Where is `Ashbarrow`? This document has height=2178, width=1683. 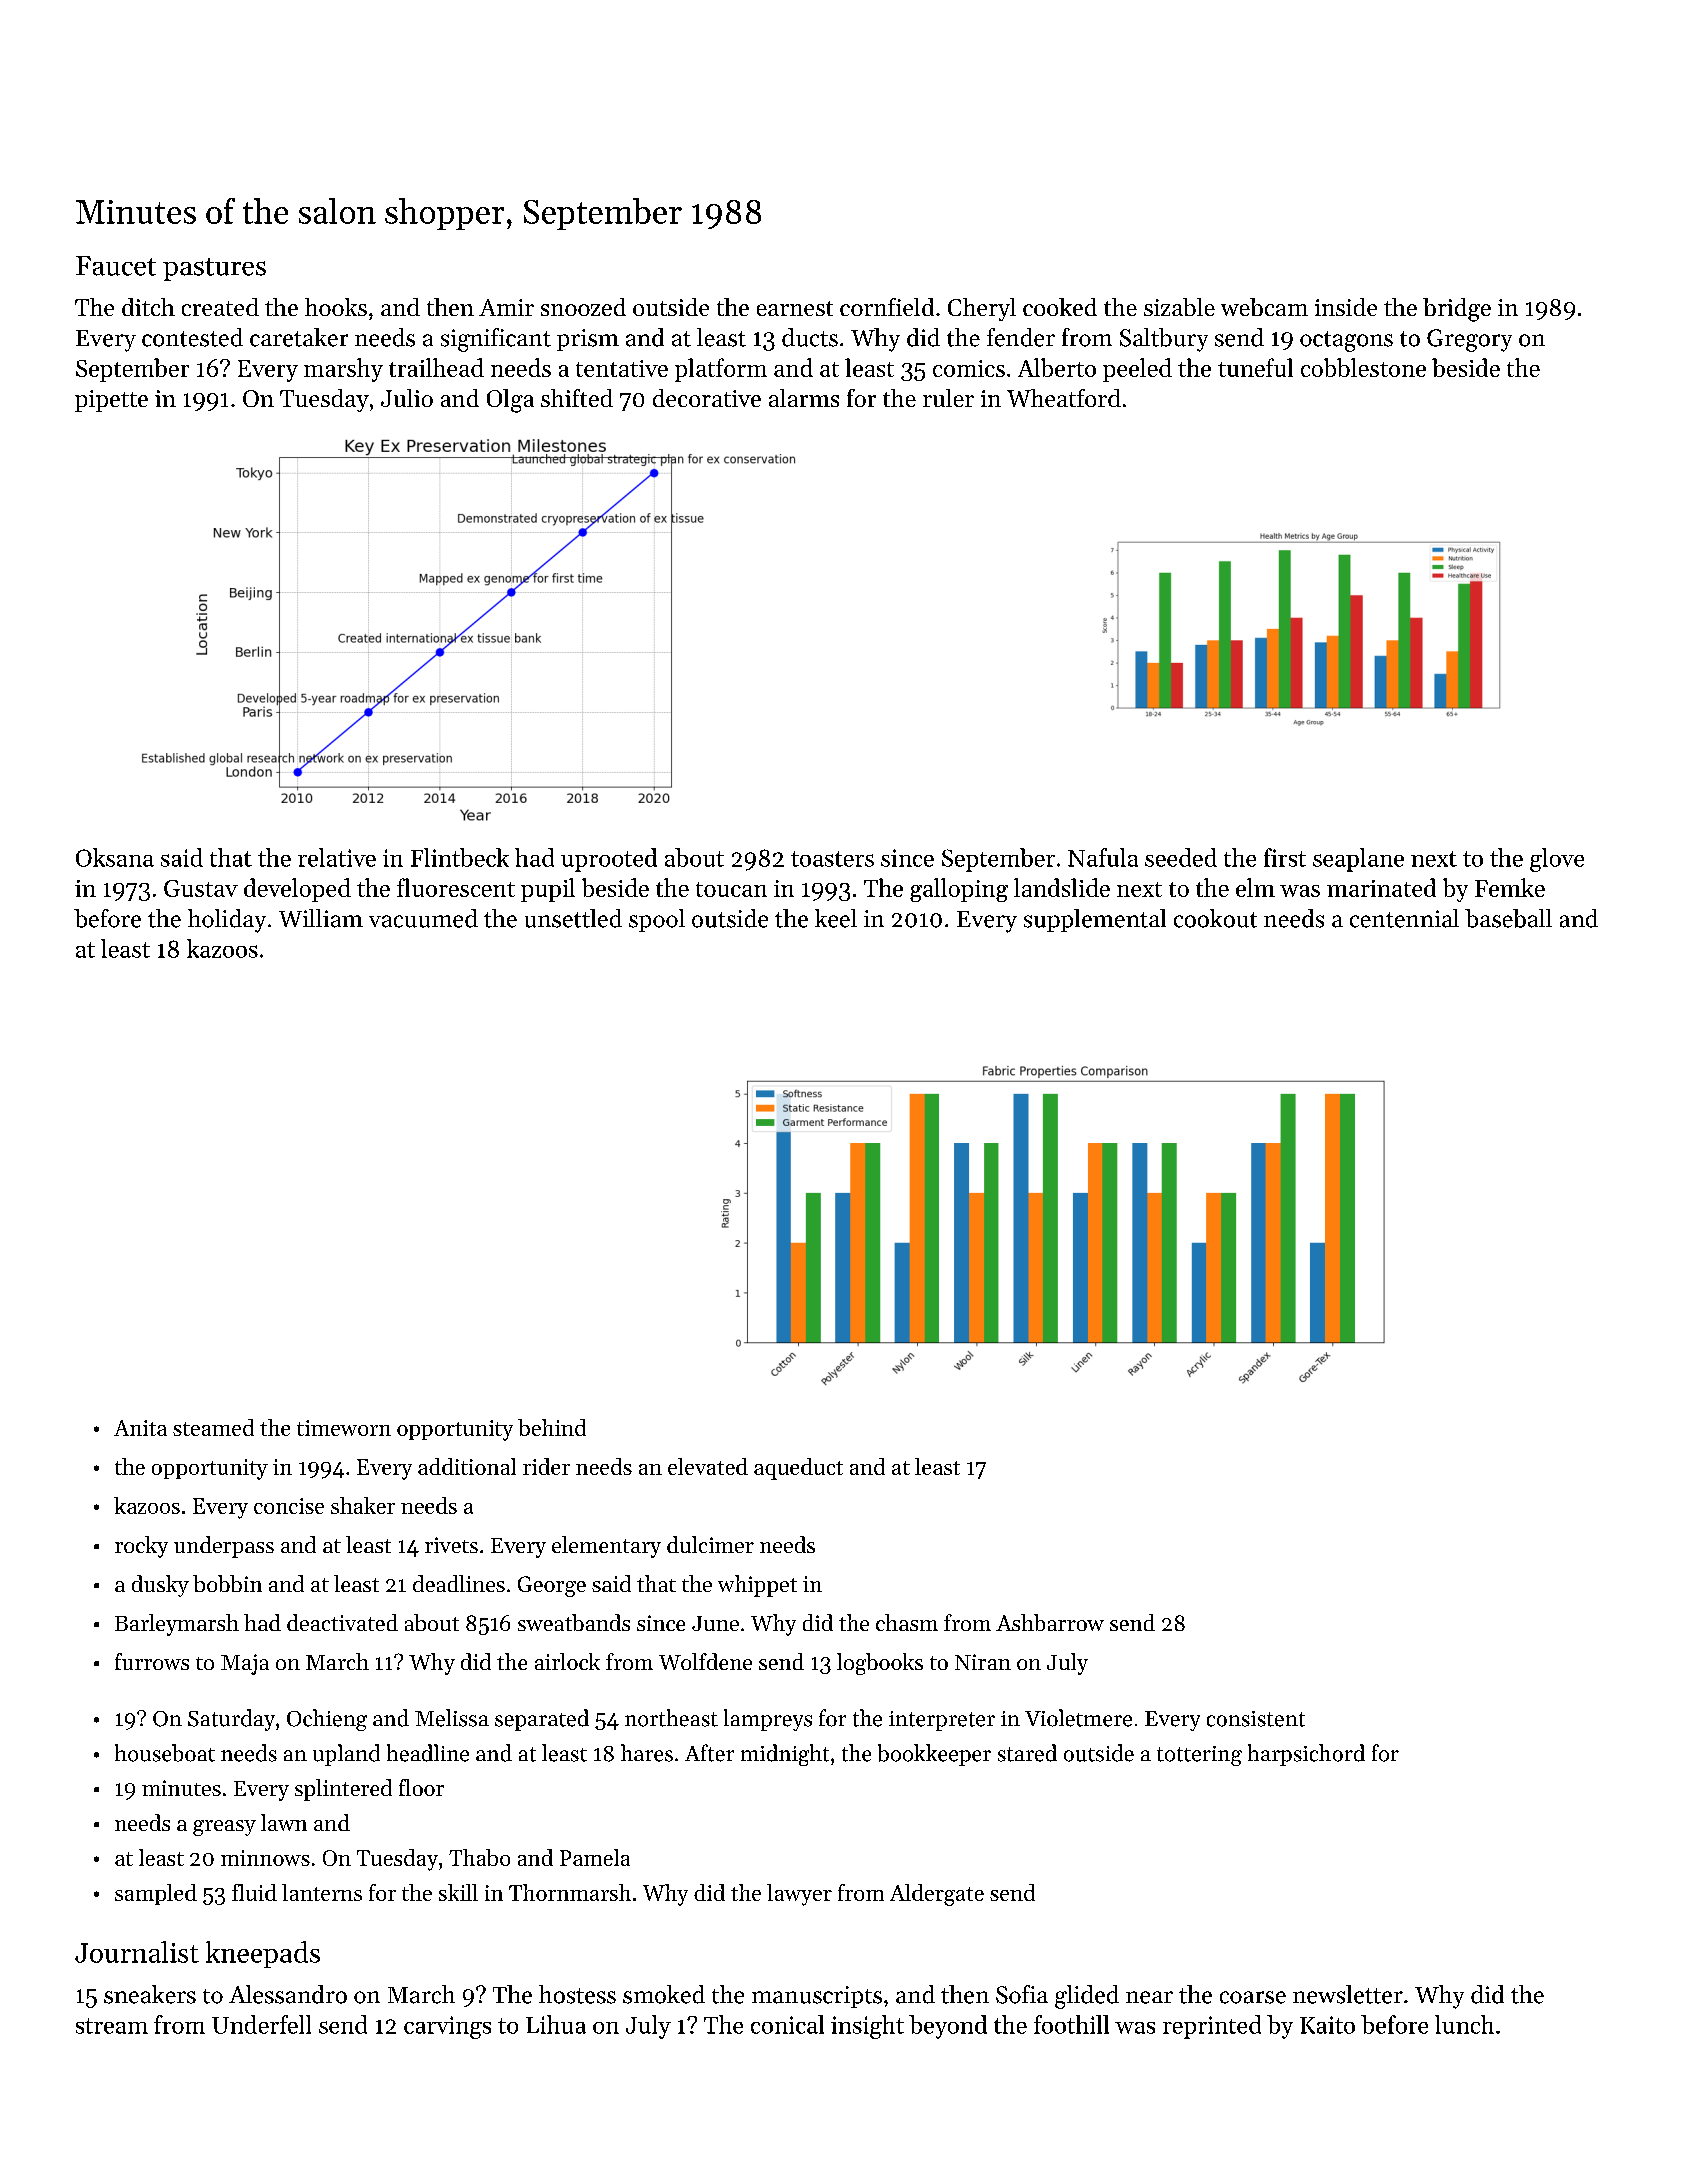 Ashbarrow is located at coordinates (1050, 1622).
